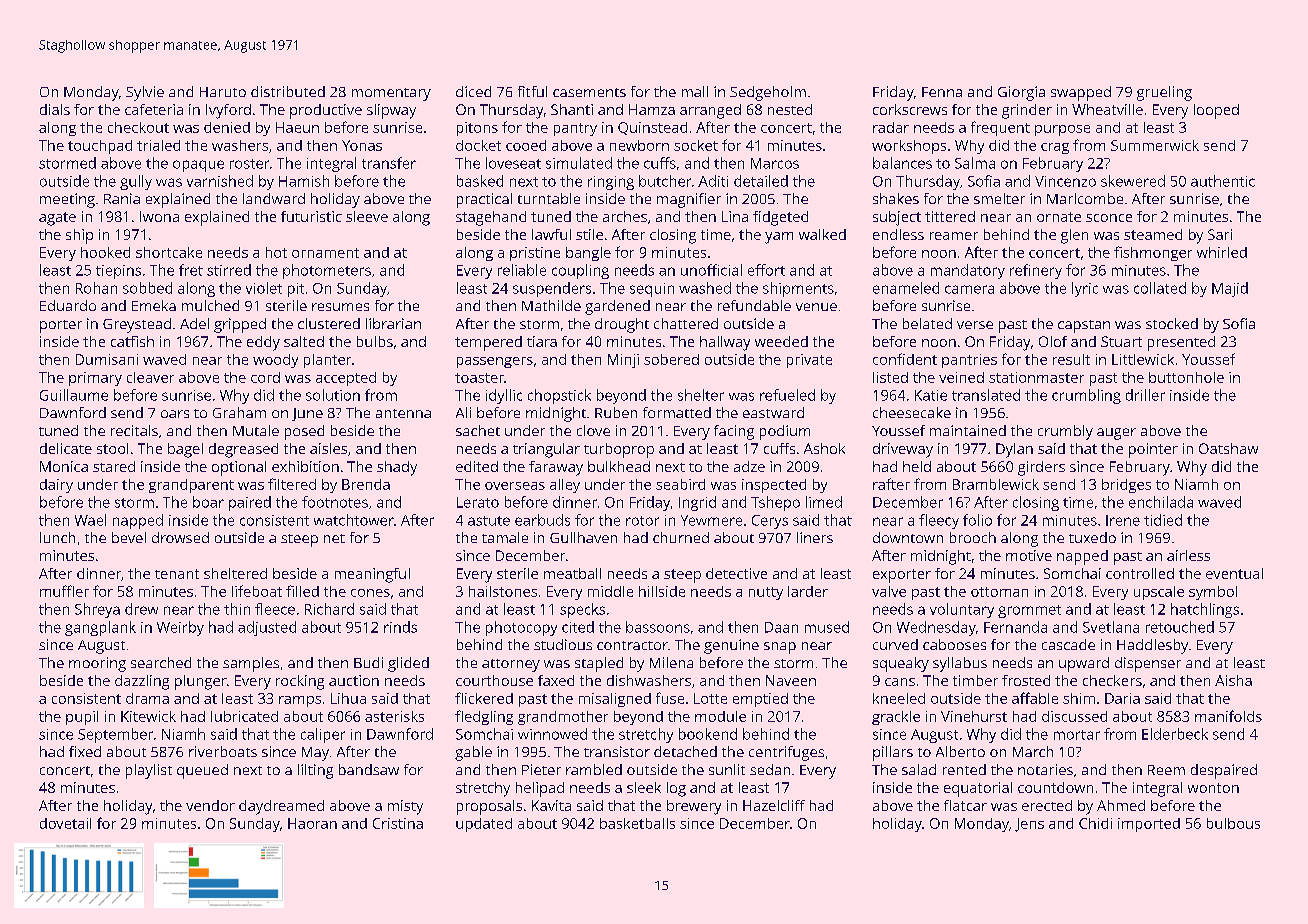  Describe the element at coordinates (477, 466) in the screenshot. I see `edited` at that location.
